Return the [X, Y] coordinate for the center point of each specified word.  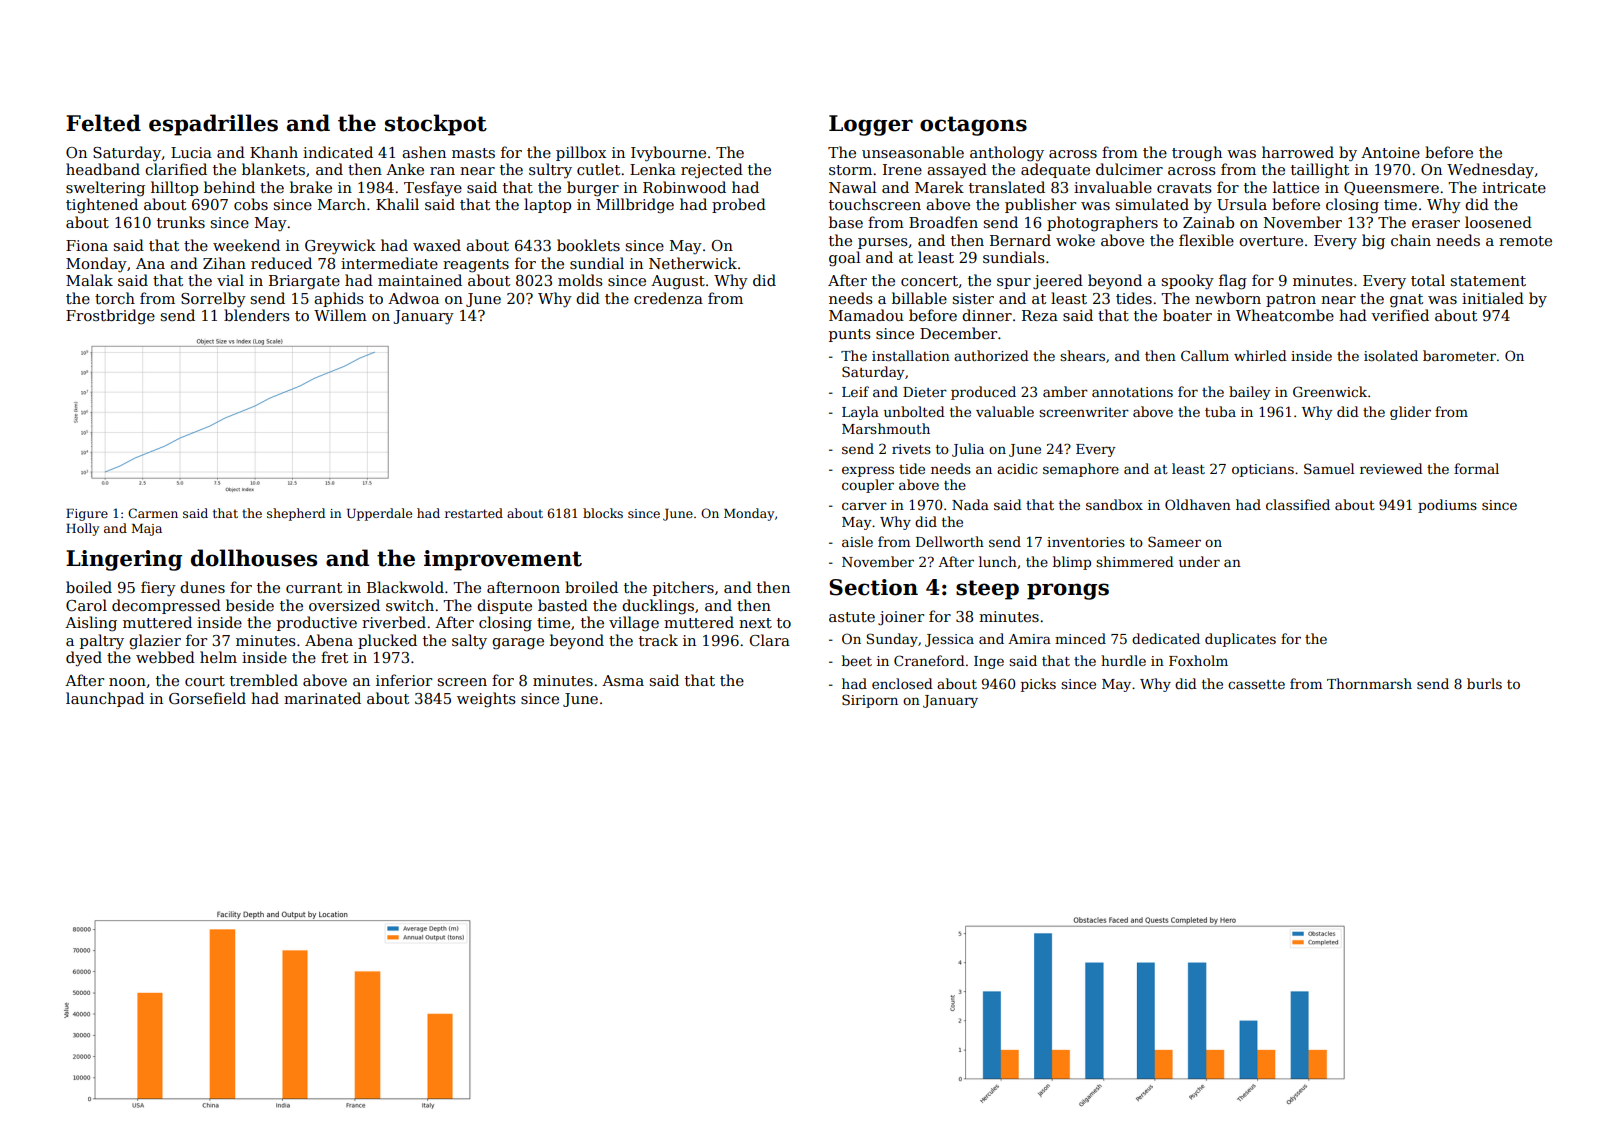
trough [1197, 154]
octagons [973, 126]
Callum [1205, 355]
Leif [855, 391]
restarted [474, 513]
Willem [340, 315]
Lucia [191, 152]
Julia [968, 450]
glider [1410, 413]
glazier [155, 642]
